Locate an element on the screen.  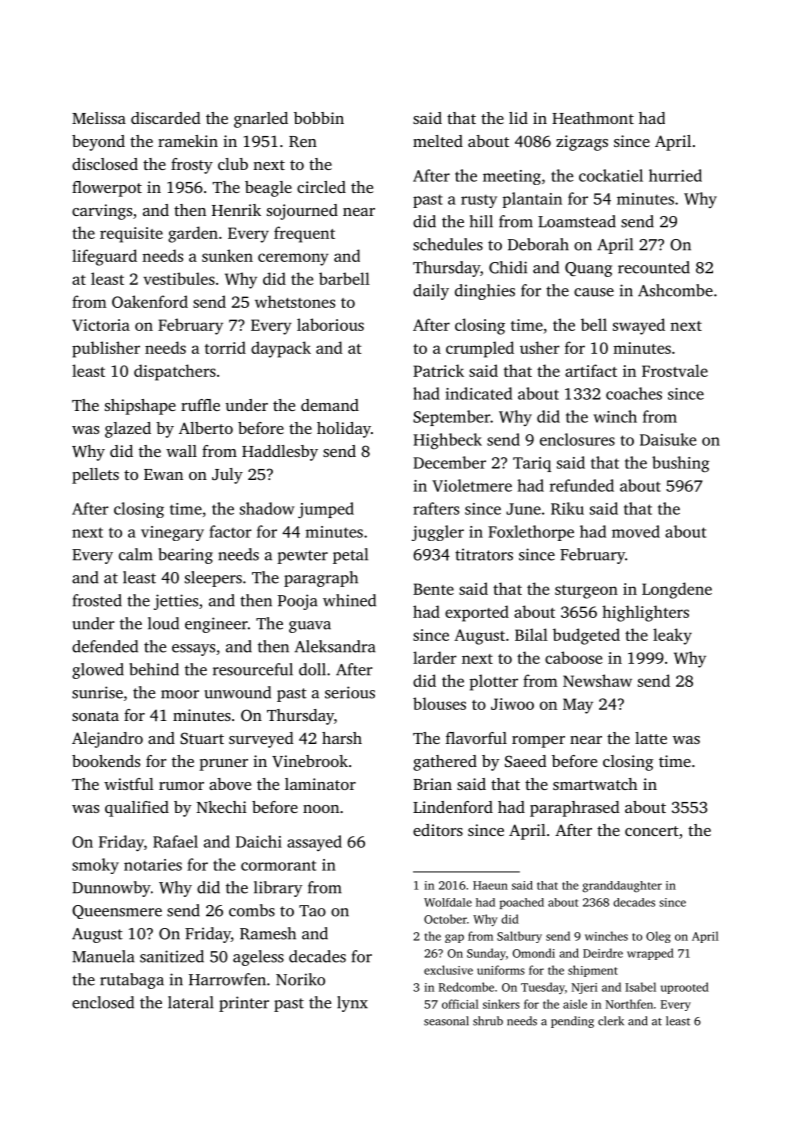
Ren is located at coordinates (303, 141).
